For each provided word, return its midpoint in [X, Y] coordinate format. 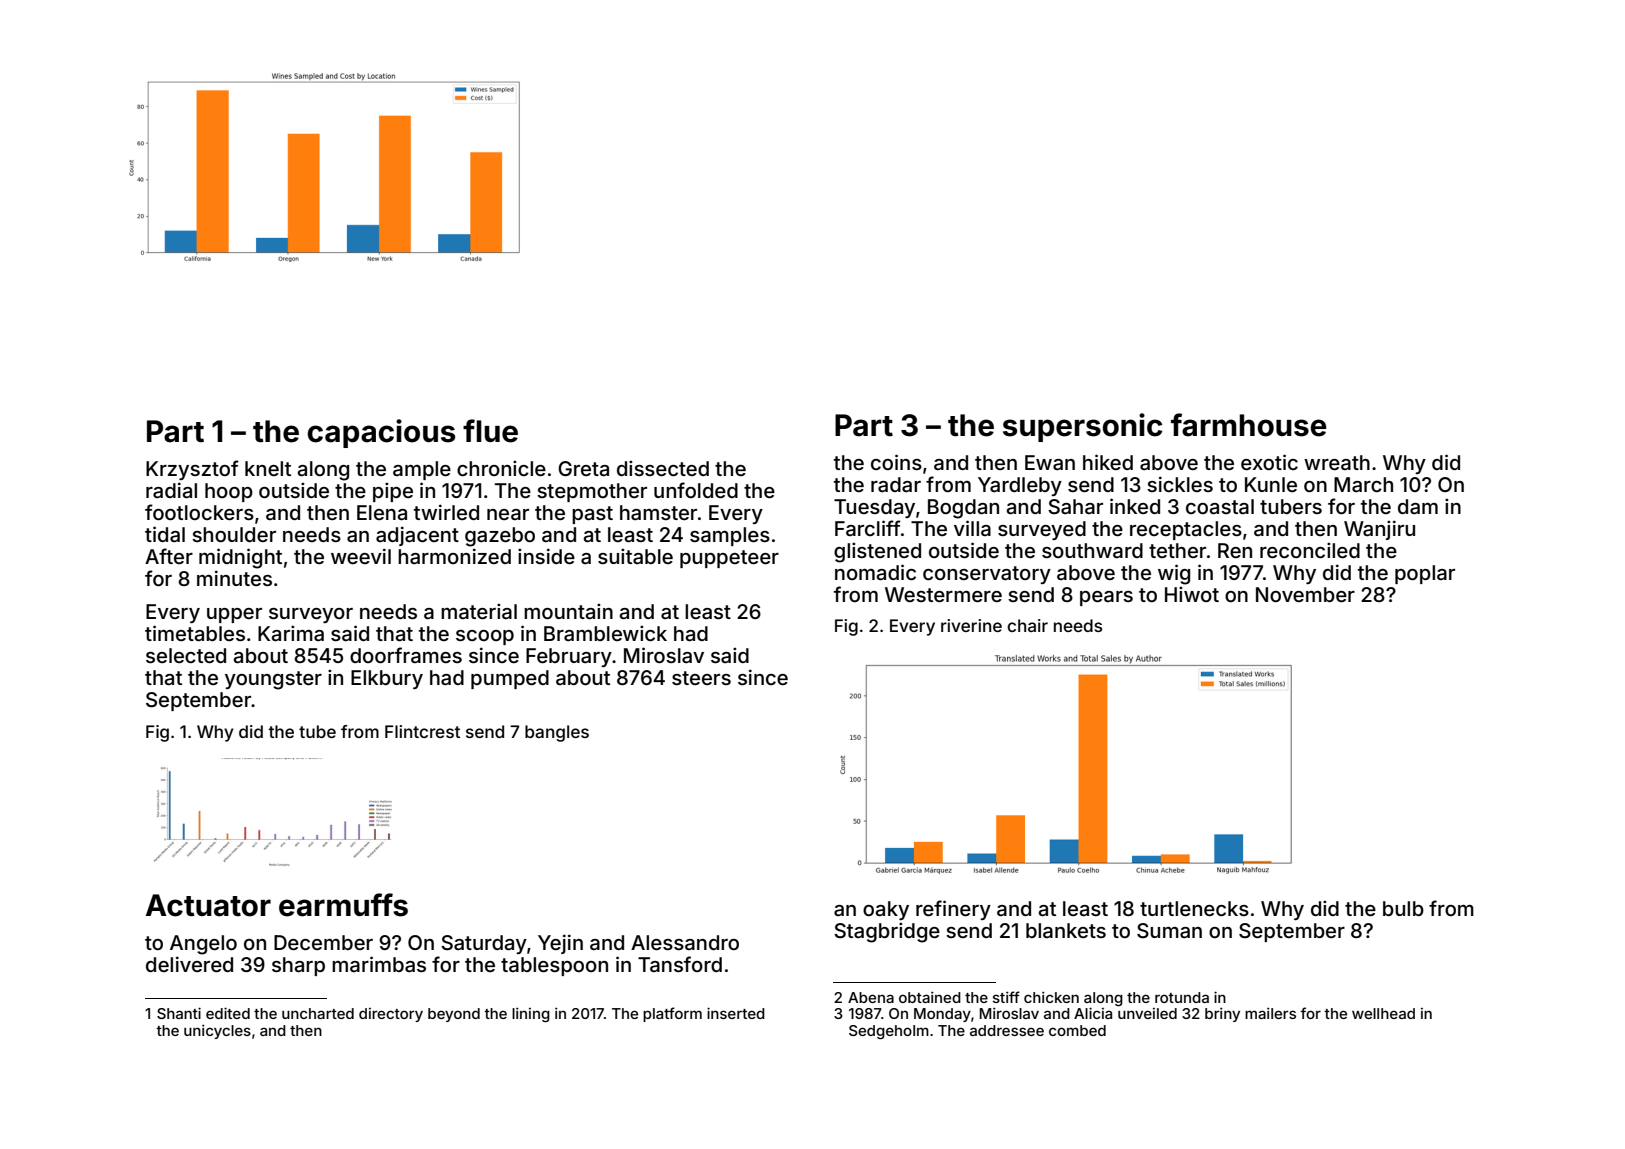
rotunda [1182, 997]
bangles [557, 733]
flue [490, 431]
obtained [930, 997]
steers [701, 678]
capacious [381, 433]
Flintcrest [422, 731]
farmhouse [1249, 425]
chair [1027, 625]
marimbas [379, 964]
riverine [971, 625]
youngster [273, 680]
